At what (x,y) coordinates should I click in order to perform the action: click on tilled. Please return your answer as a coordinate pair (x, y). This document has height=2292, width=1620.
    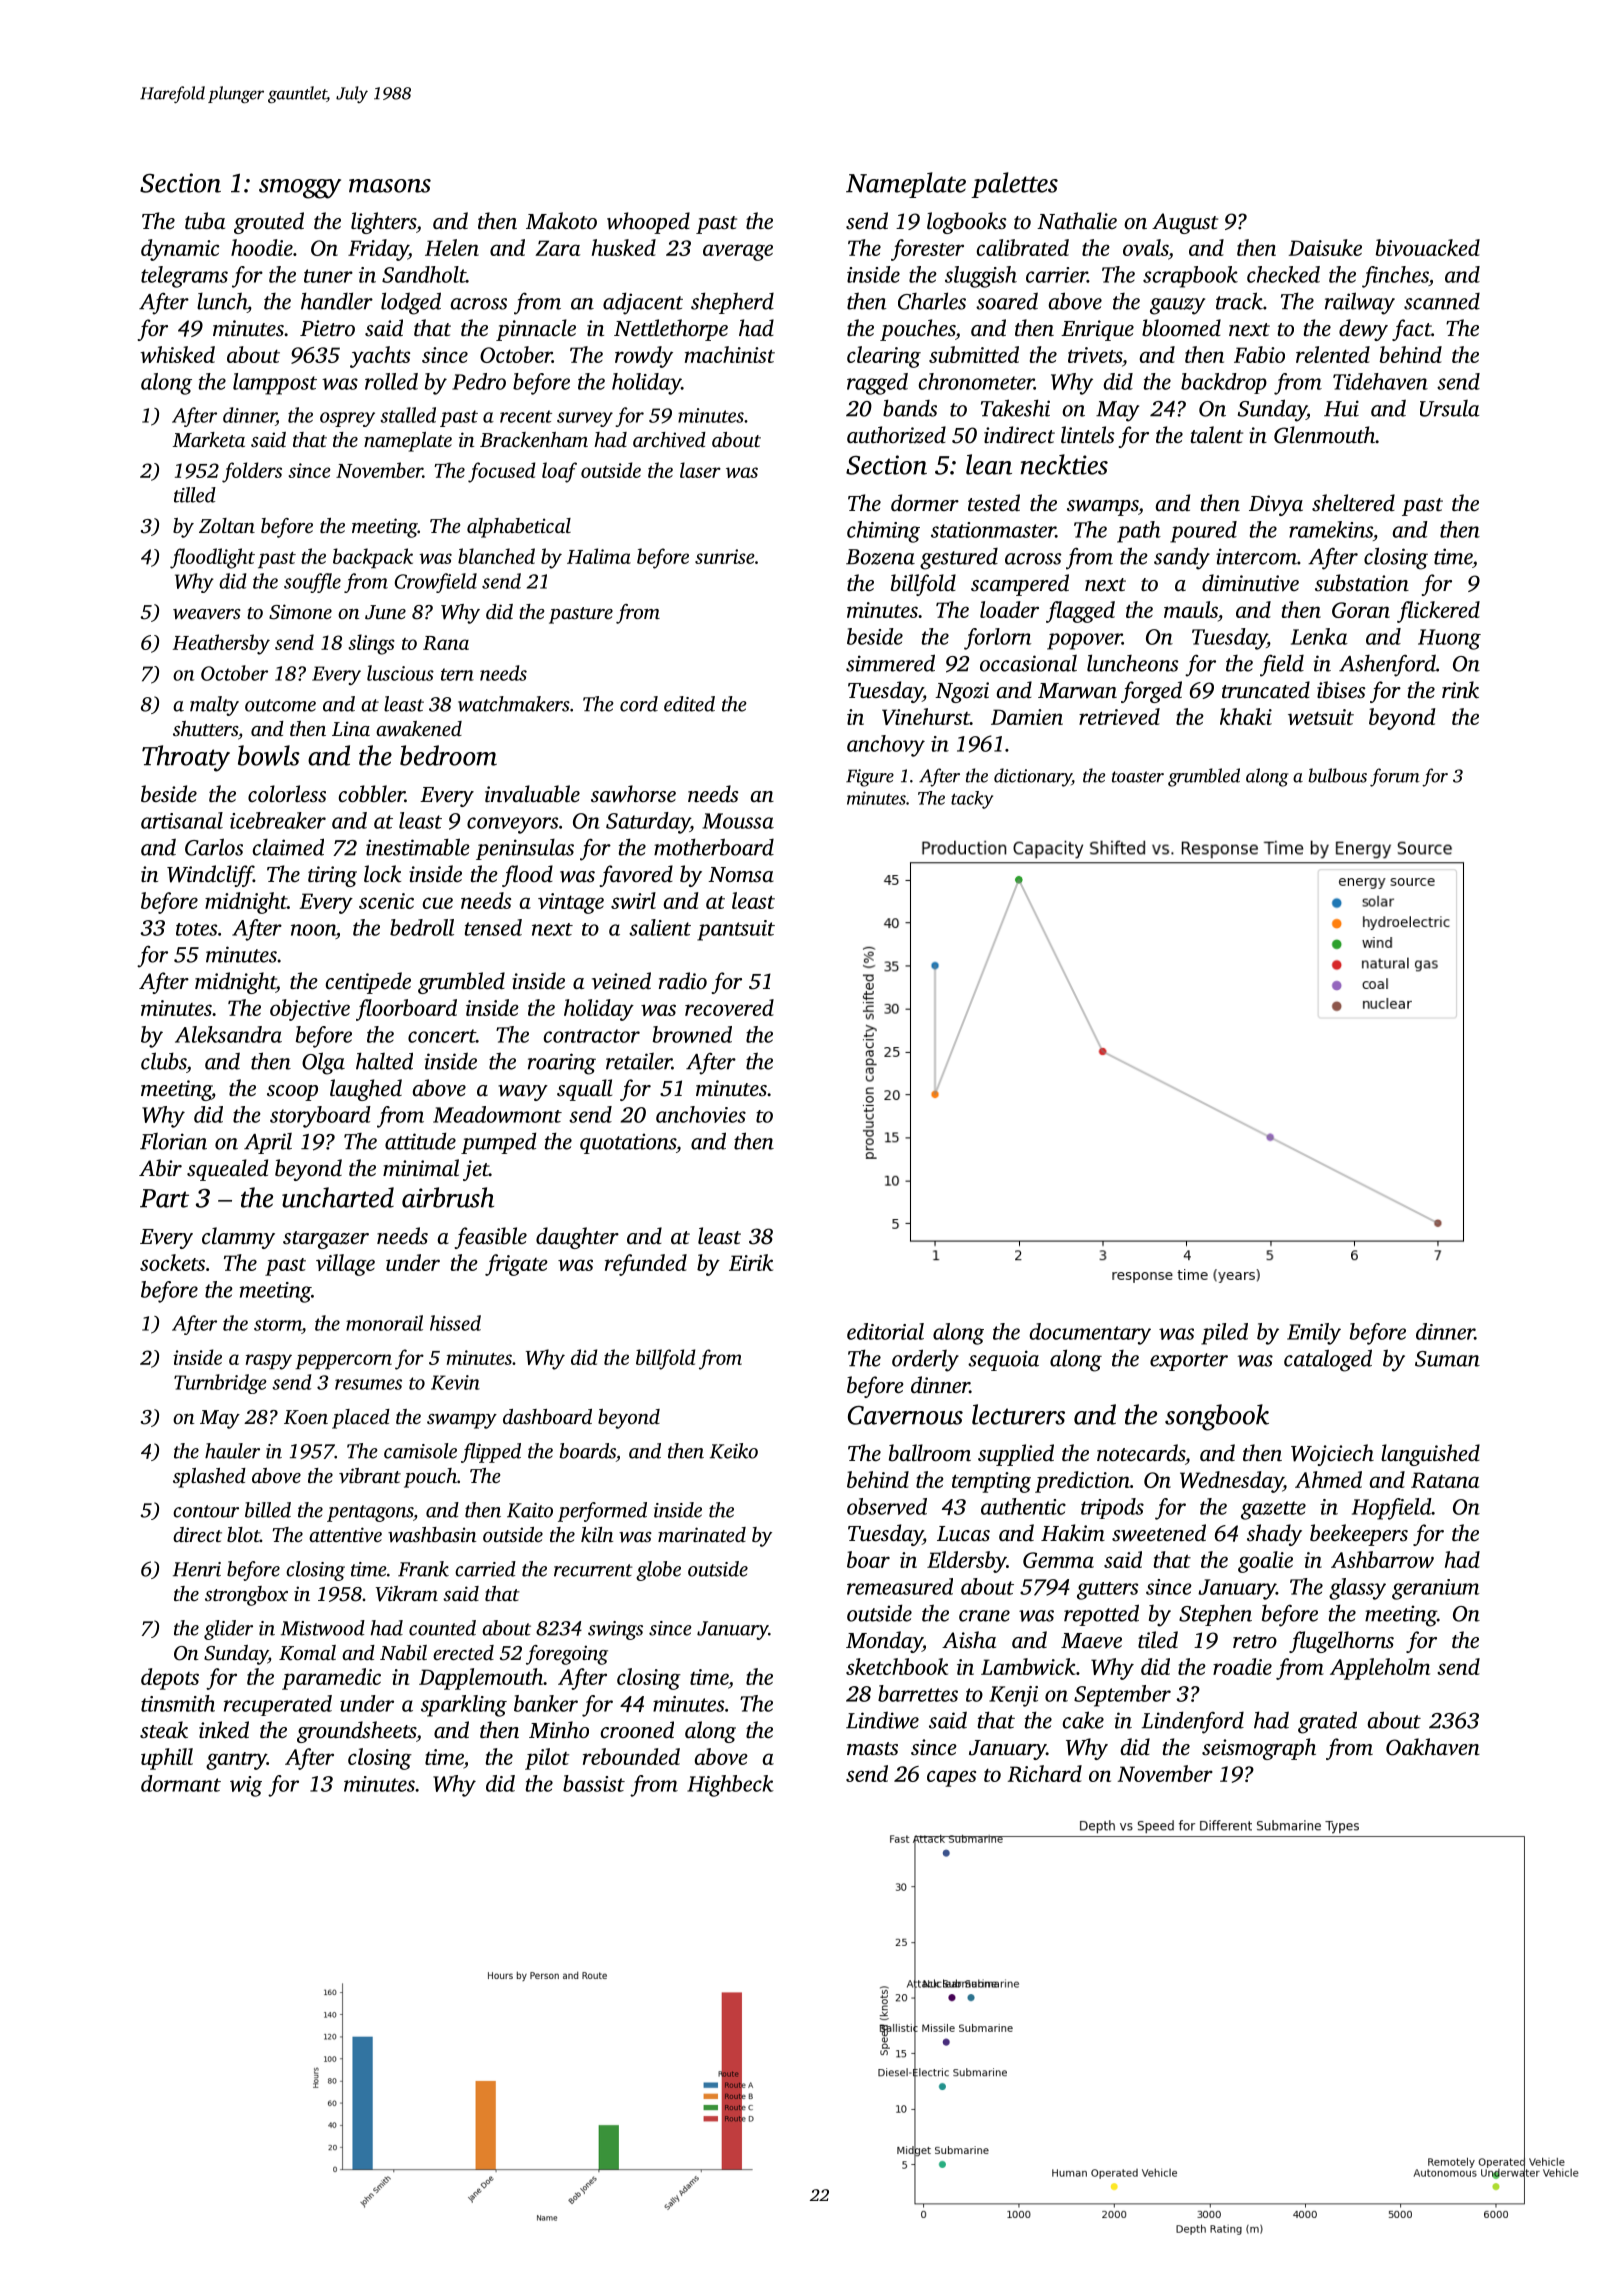
    Looking at the image, I should click on (195, 495).
